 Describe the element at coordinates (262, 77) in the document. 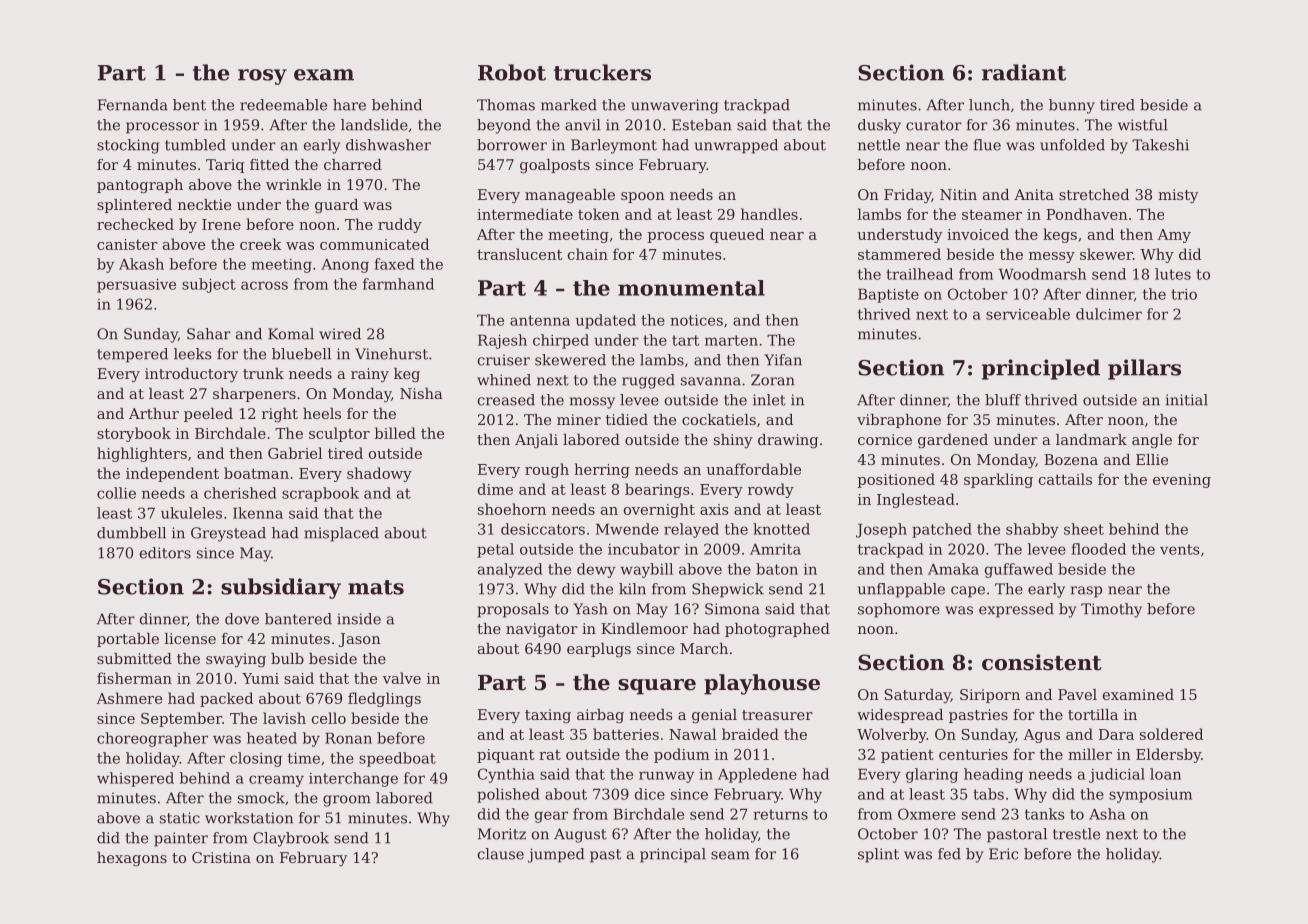

I see `rosy` at that location.
